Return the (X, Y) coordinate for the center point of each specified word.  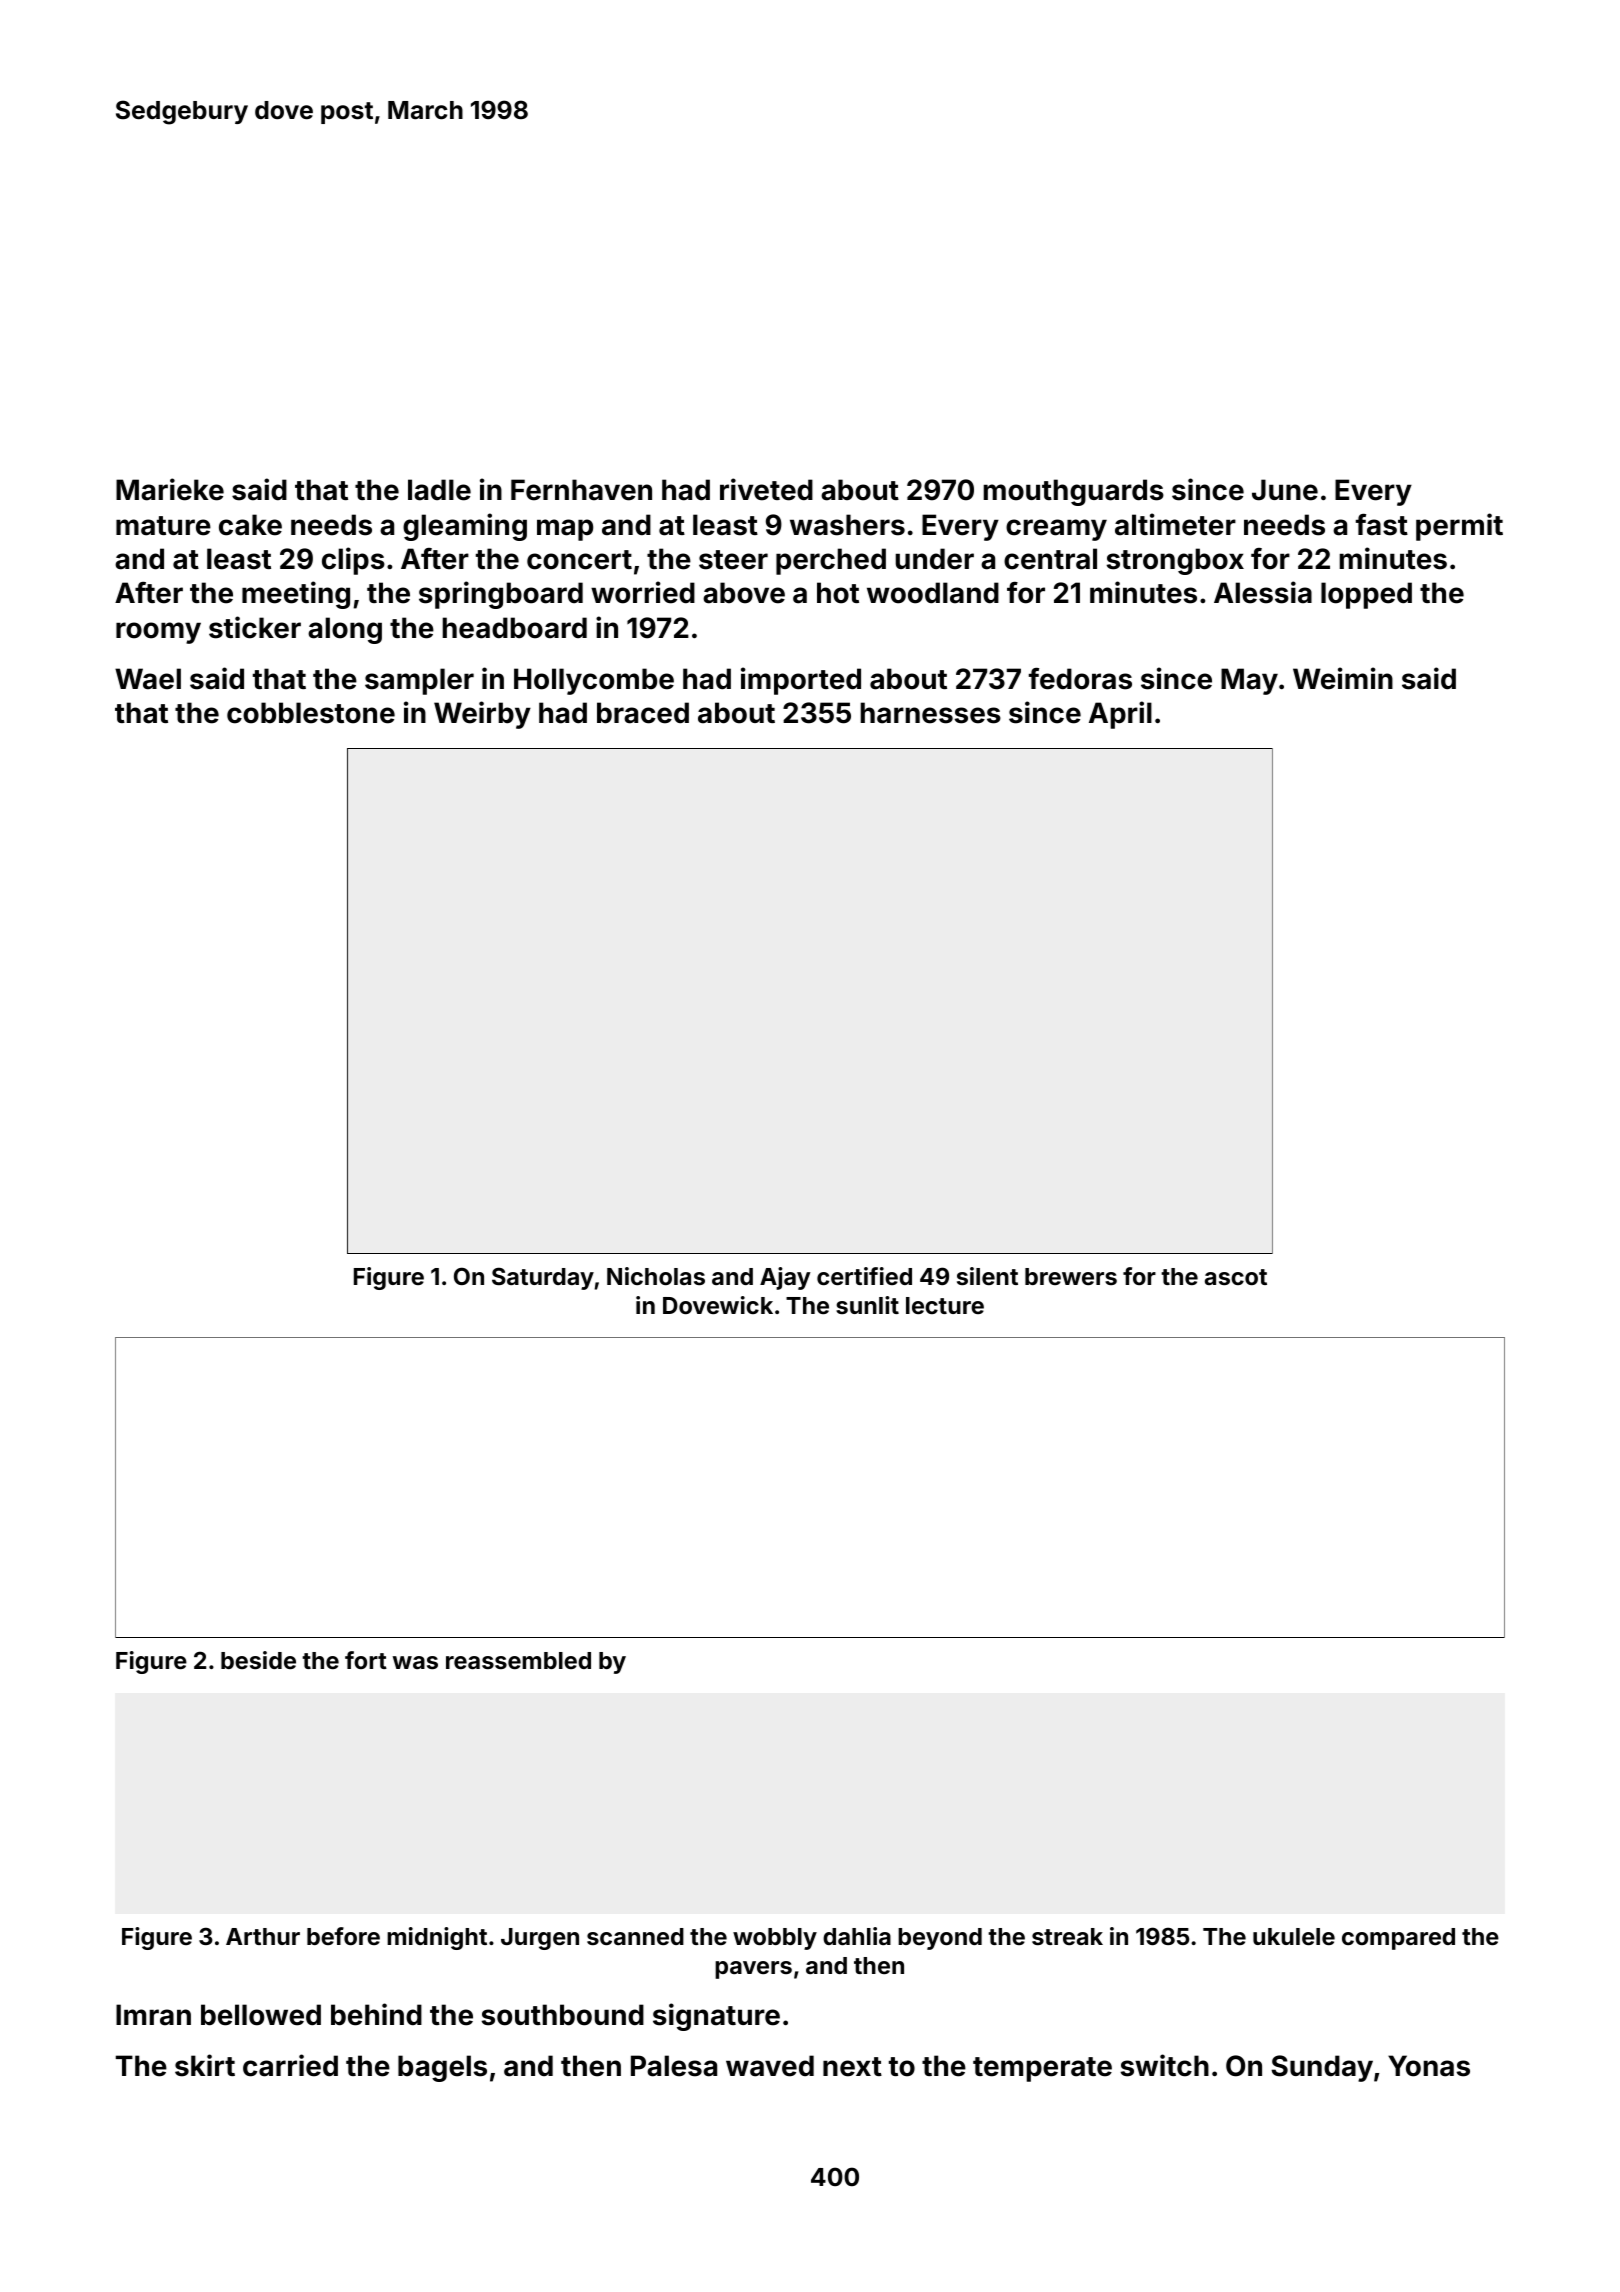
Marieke (170, 489)
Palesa (674, 2066)
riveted (766, 489)
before (343, 1936)
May (1249, 681)
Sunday (1322, 2068)
